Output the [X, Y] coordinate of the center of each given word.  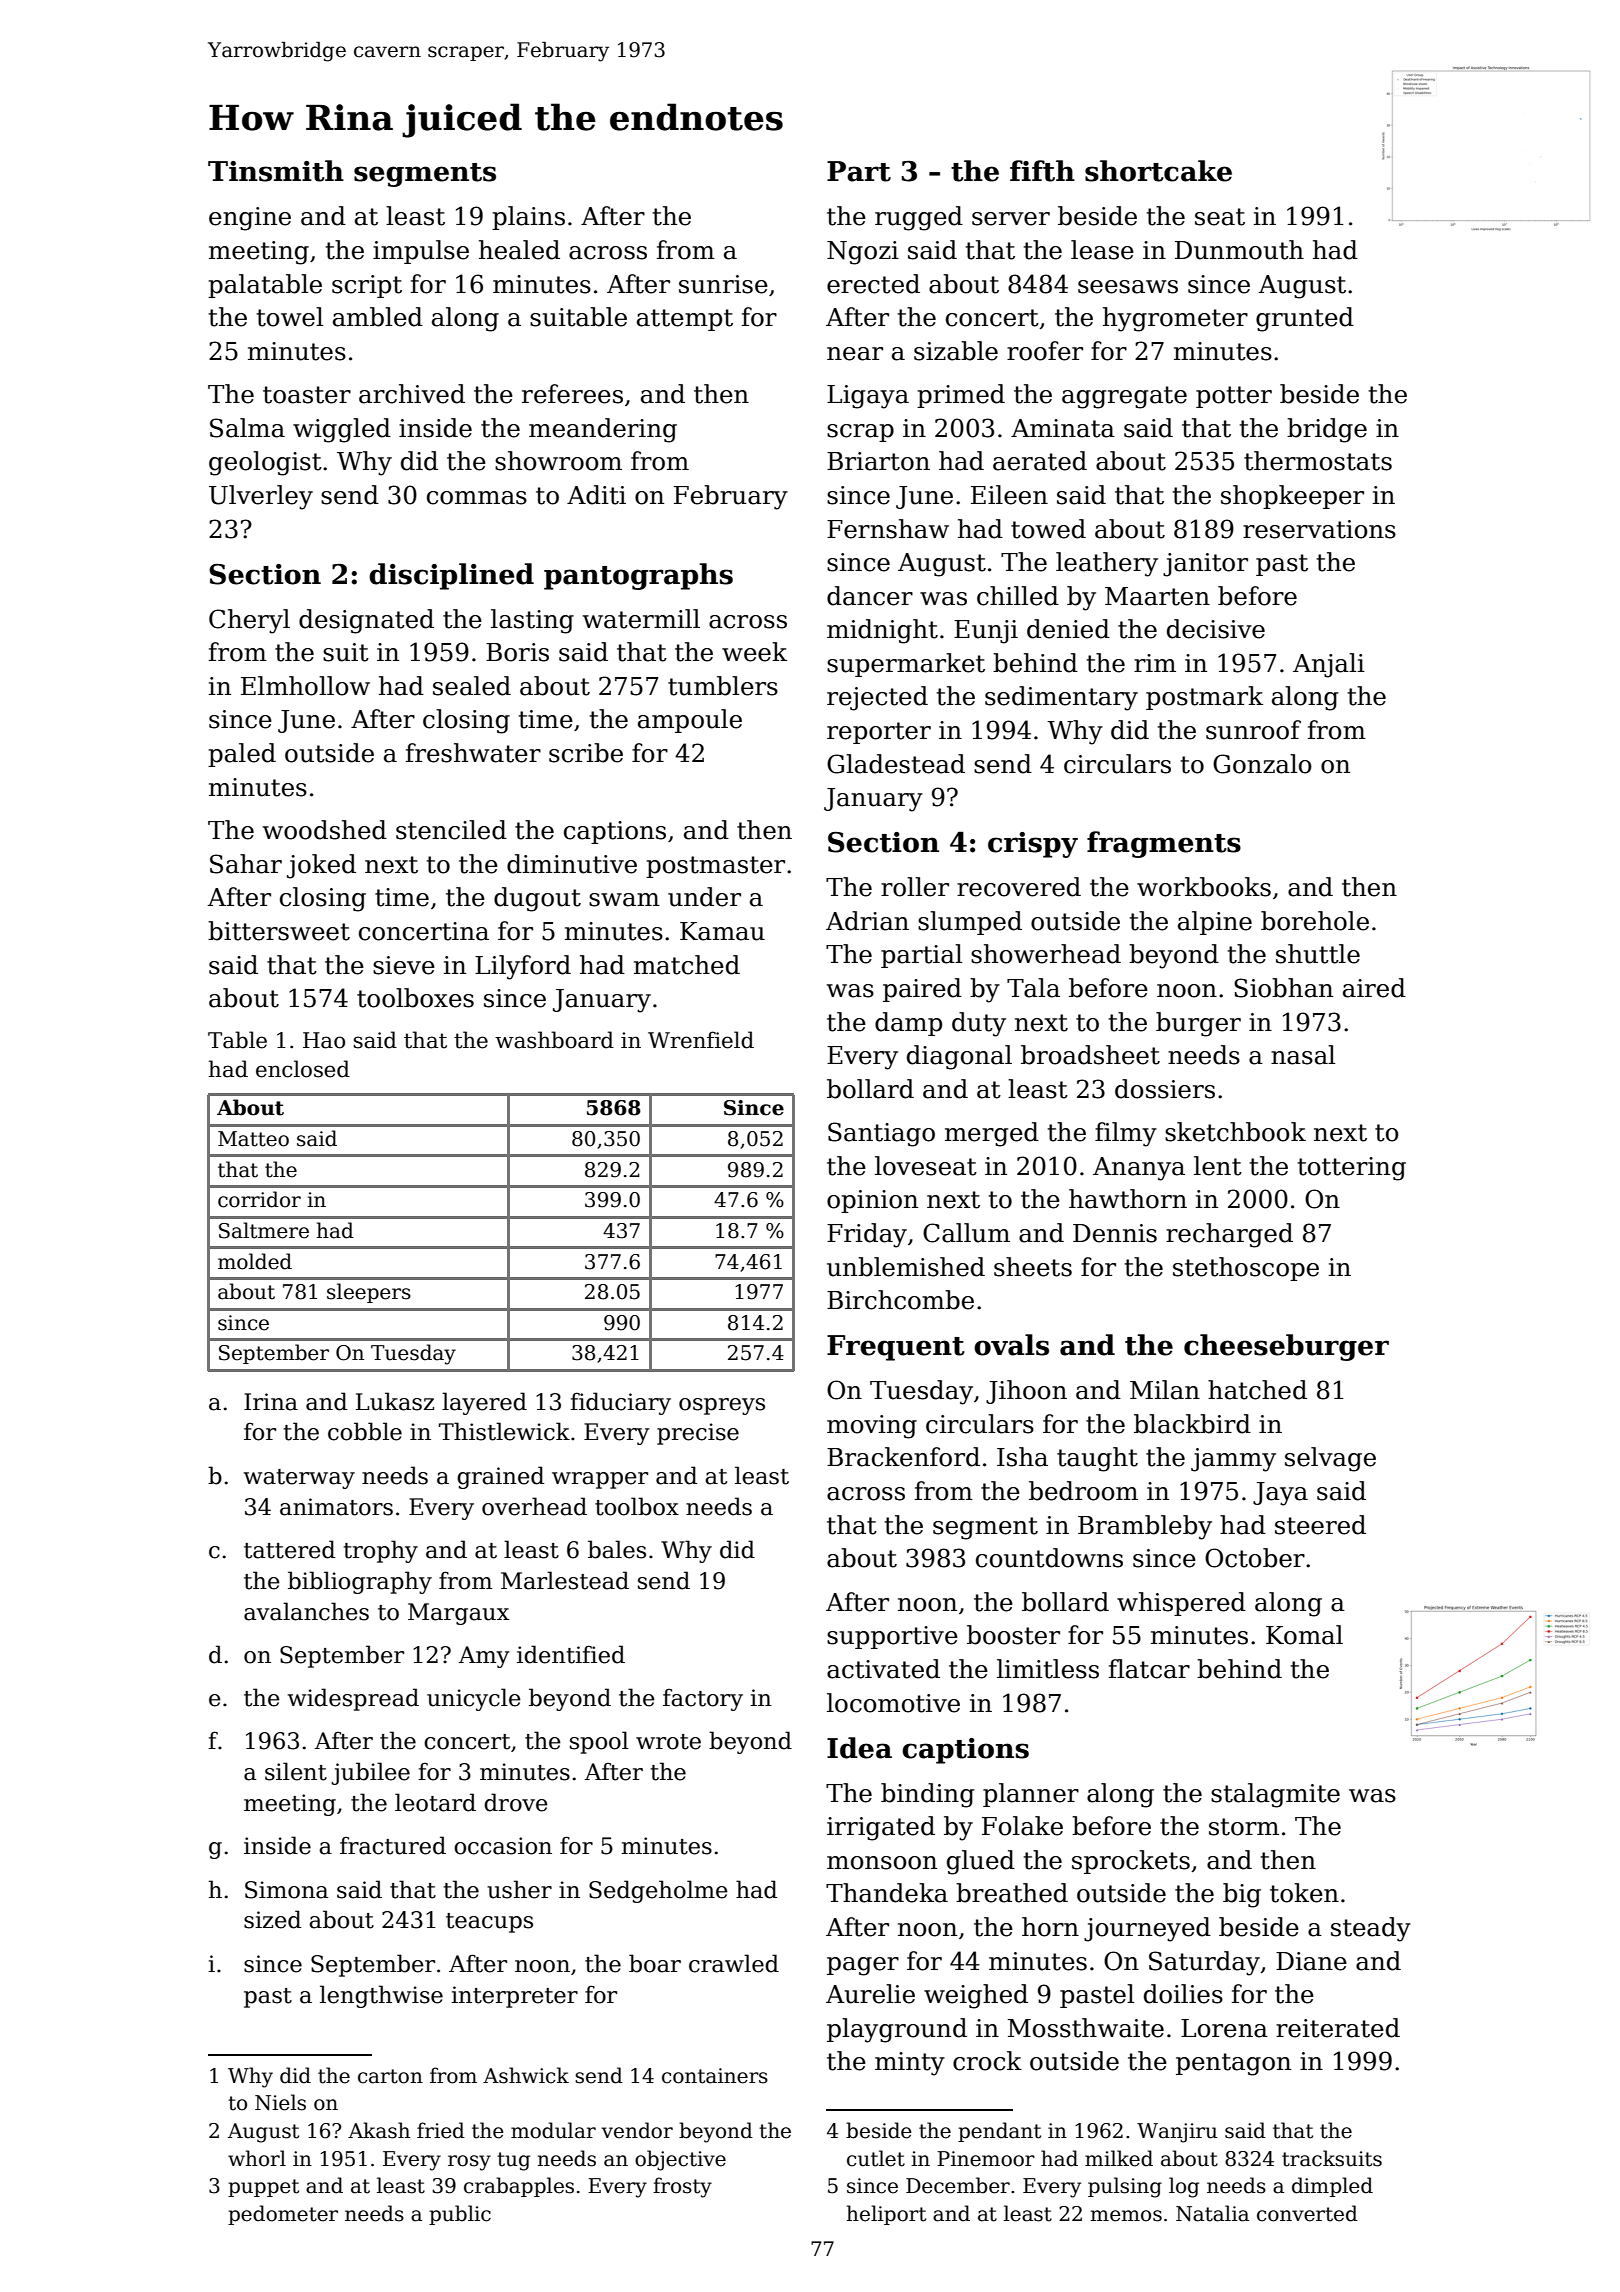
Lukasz [395, 1401]
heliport [886, 2215]
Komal [1304, 1635]
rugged [919, 218]
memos [1126, 2216]
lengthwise [381, 1996]
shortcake [1158, 171]
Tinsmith [276, 171]
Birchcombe [900, 1300]
